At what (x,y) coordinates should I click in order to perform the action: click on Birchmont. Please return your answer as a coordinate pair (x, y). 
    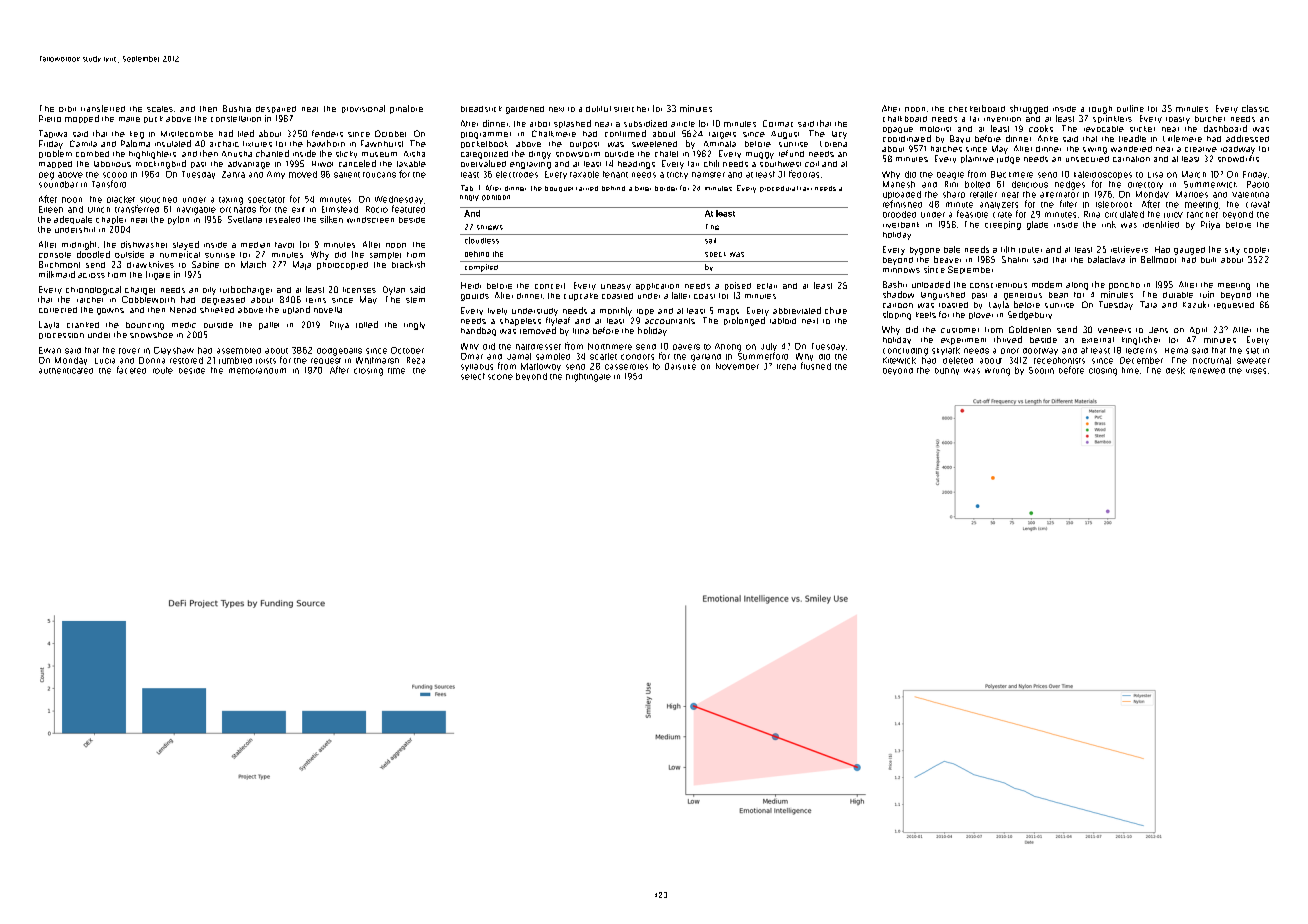
    Looking at the image, I should click on (59, 264).
